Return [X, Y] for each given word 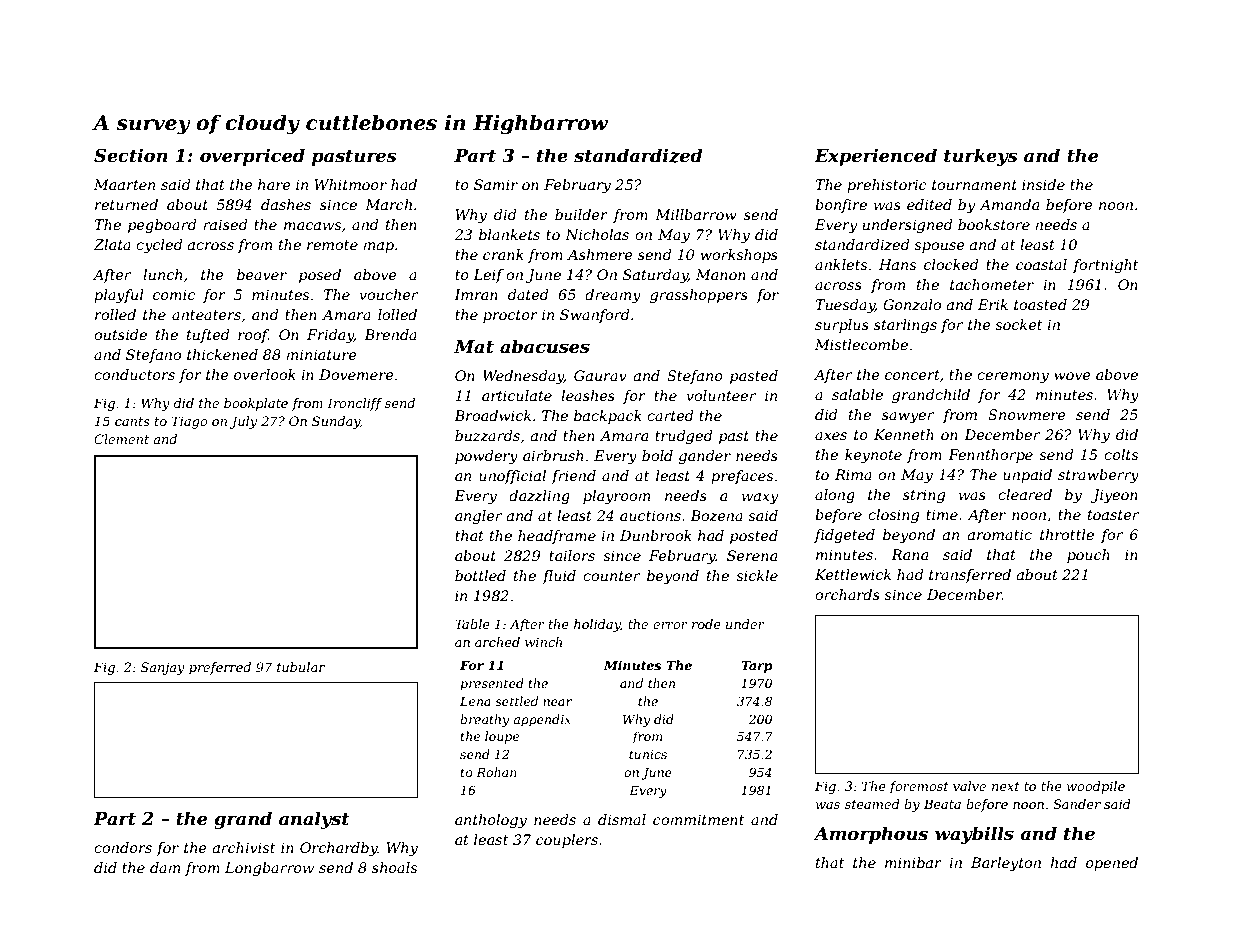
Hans [897, 264]
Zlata [112, 244]
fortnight [1105, 266]
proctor [510, 316]
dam [165, 867]
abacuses [545, 346]
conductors [134, 374]
